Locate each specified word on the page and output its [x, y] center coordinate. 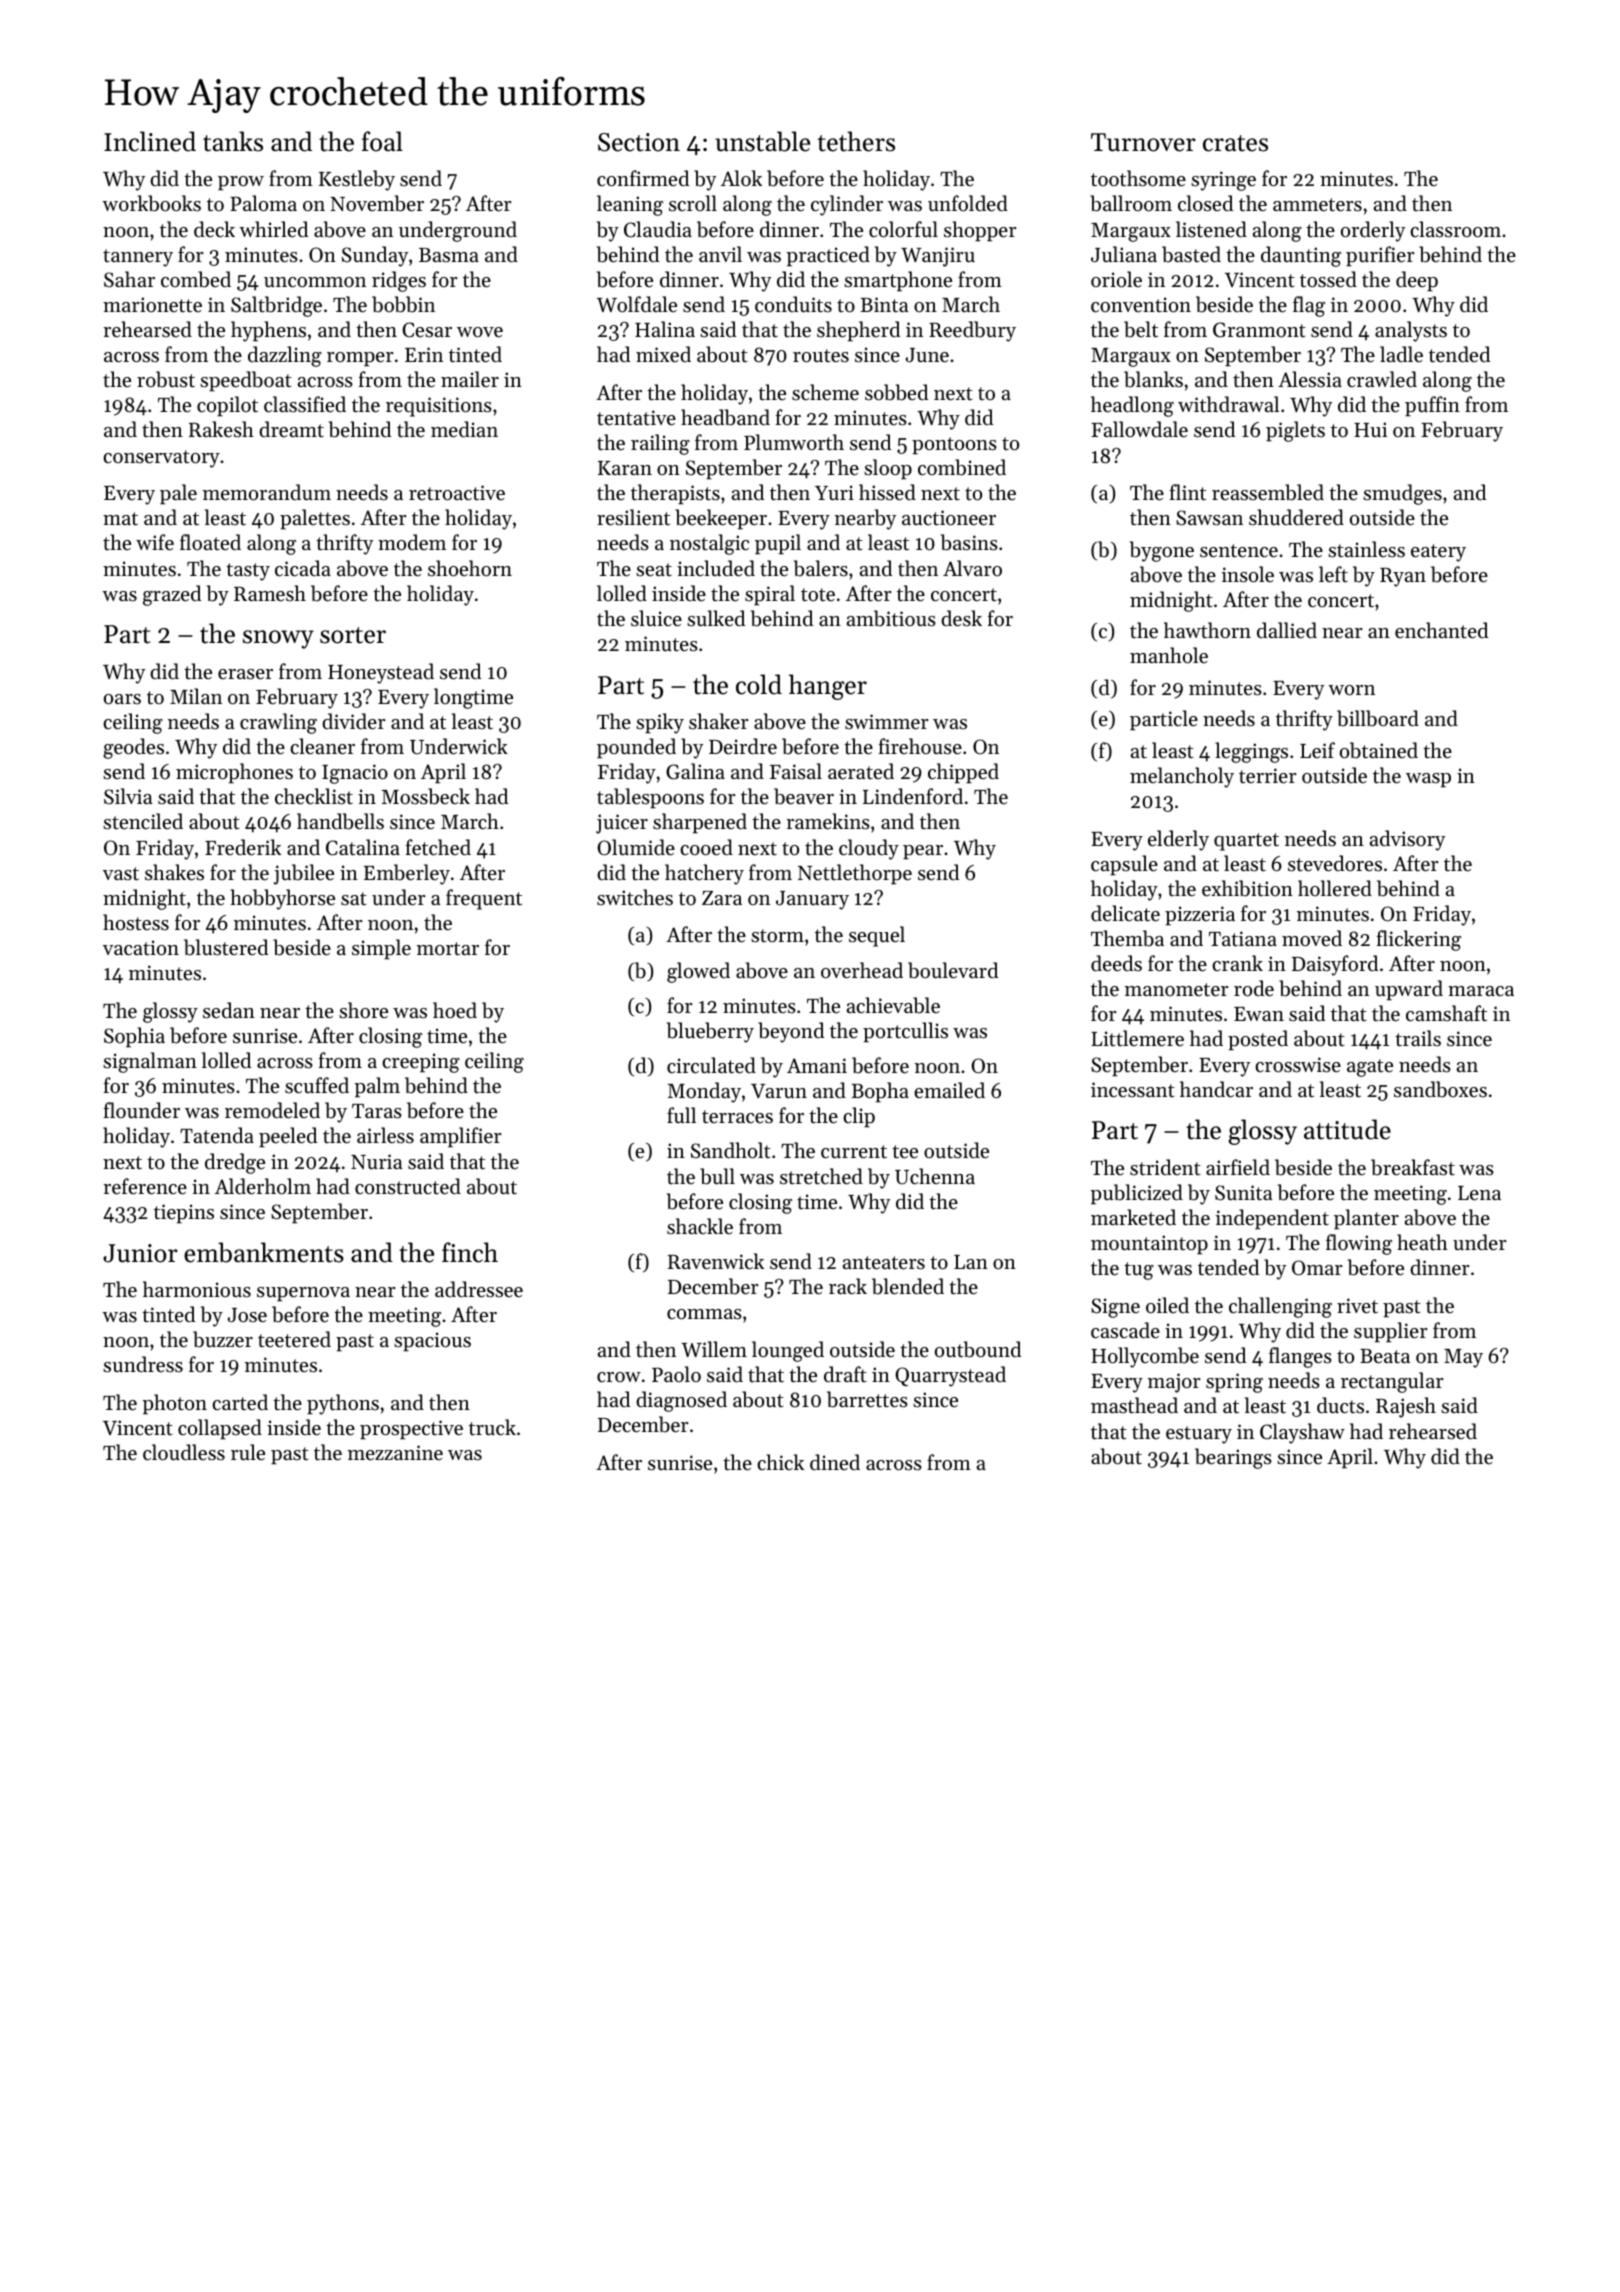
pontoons [954, 446]
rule [248, 1452]
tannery [138, 258]
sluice [656, 618]
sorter [353, 635]
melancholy [1182, 777]
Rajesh [1406, 1407]
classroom [1455, 229]
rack [848, 1286]
